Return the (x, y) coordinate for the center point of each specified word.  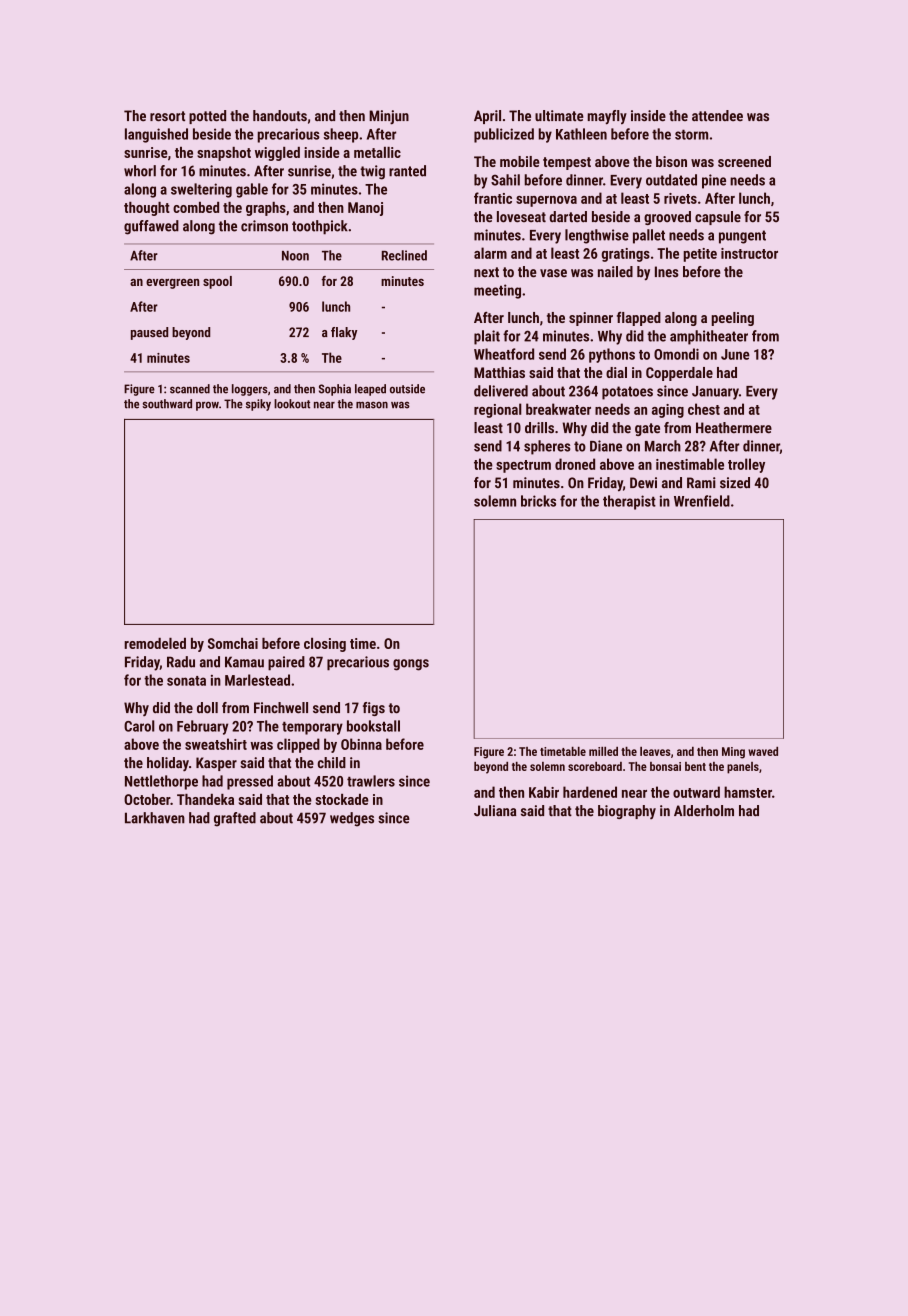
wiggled (277, 154)
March (663, 446)
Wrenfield (702, 501)
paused (149, 333)
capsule (718, 218)
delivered (501, 391)
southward (167, 404)
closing (325, 645)
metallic (377, 152)
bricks (538, 501)
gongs (411, 665)
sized (735, 483)
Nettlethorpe (161, 782)
